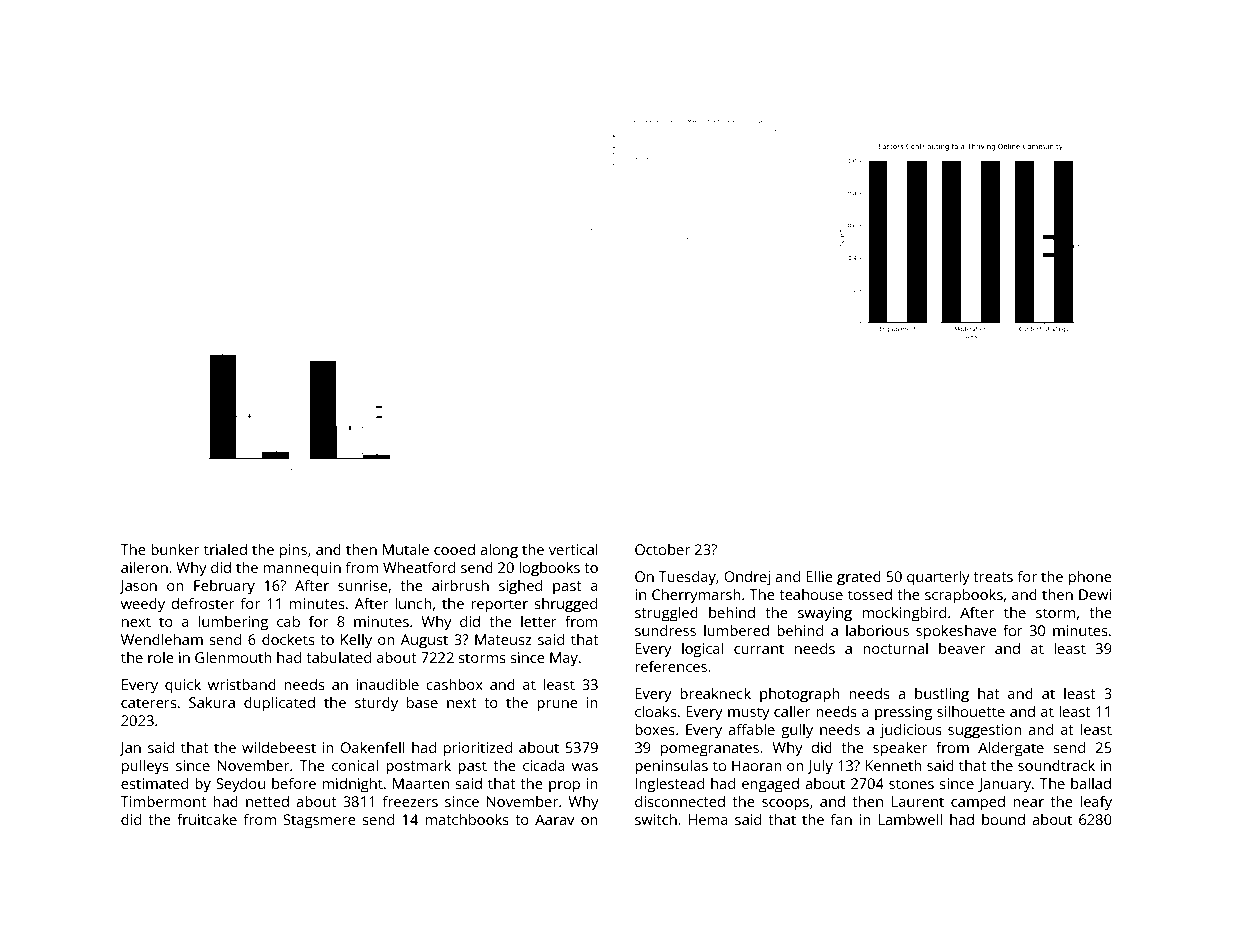 This image has height=952, width=1233. Describe the element at coordinates (942, 695) in the image. I see `bustling` at that location.
